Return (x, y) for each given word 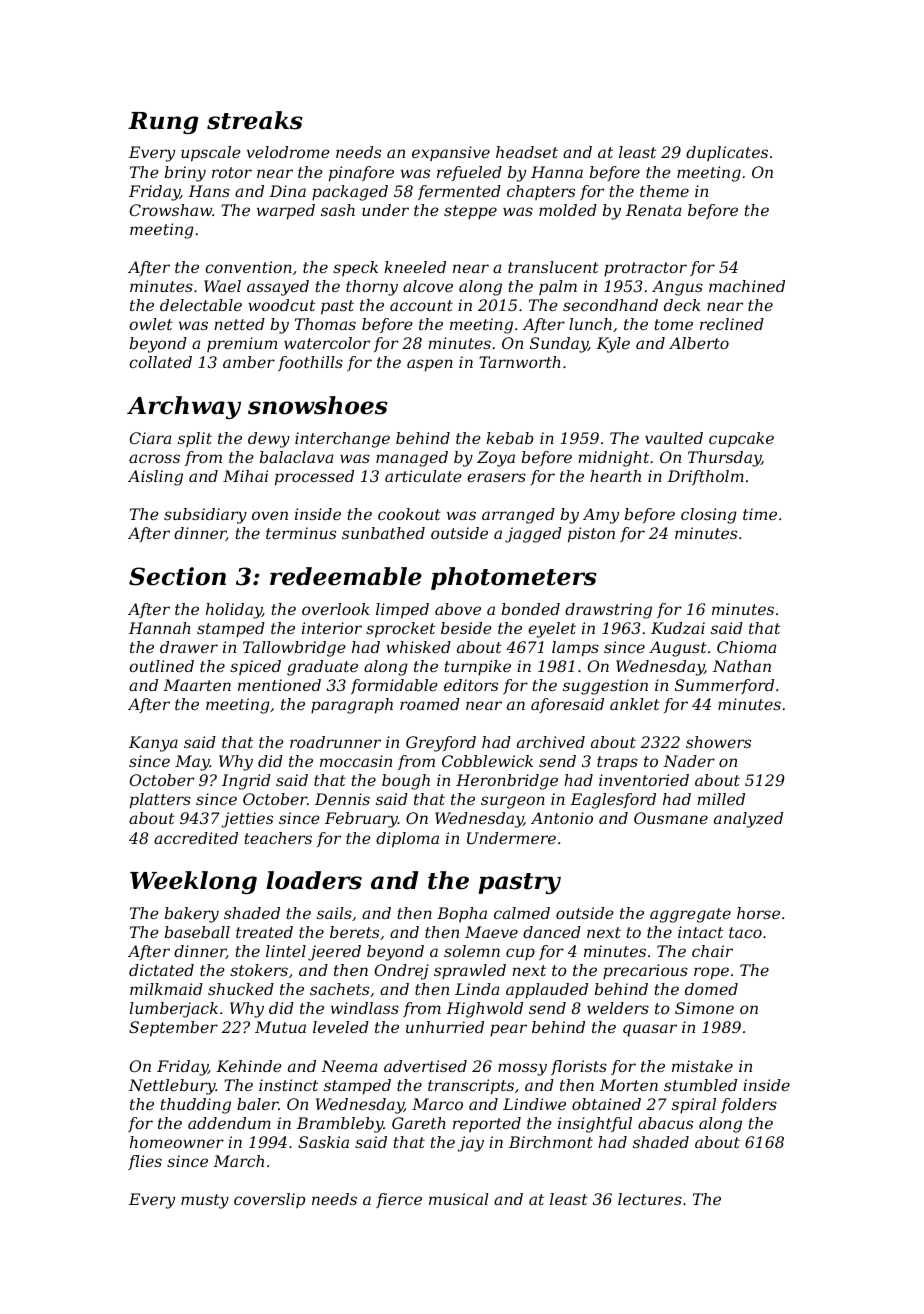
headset (527, 152)
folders (749, 1105)
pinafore (361, 174)
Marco (437, 1104)
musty (205, 1201)
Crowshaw (171, 210)
